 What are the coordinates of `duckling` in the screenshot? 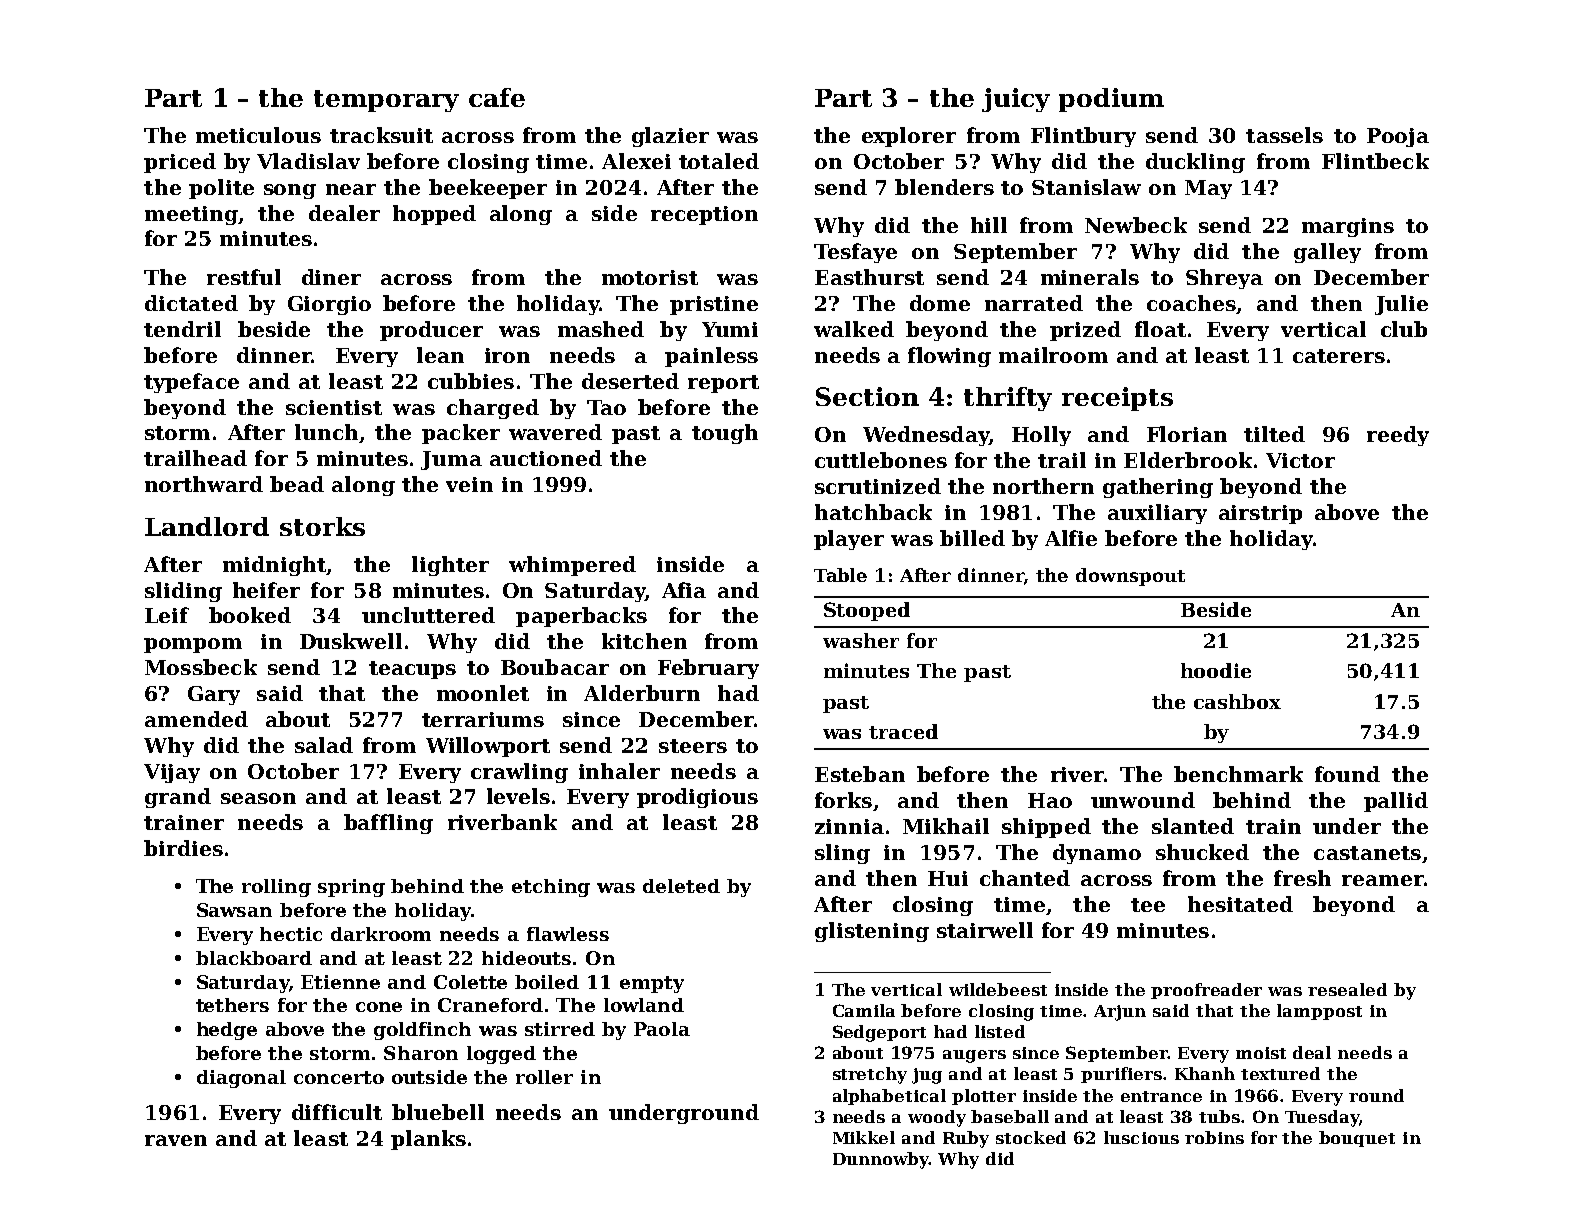 It's located at (1195, 163).
